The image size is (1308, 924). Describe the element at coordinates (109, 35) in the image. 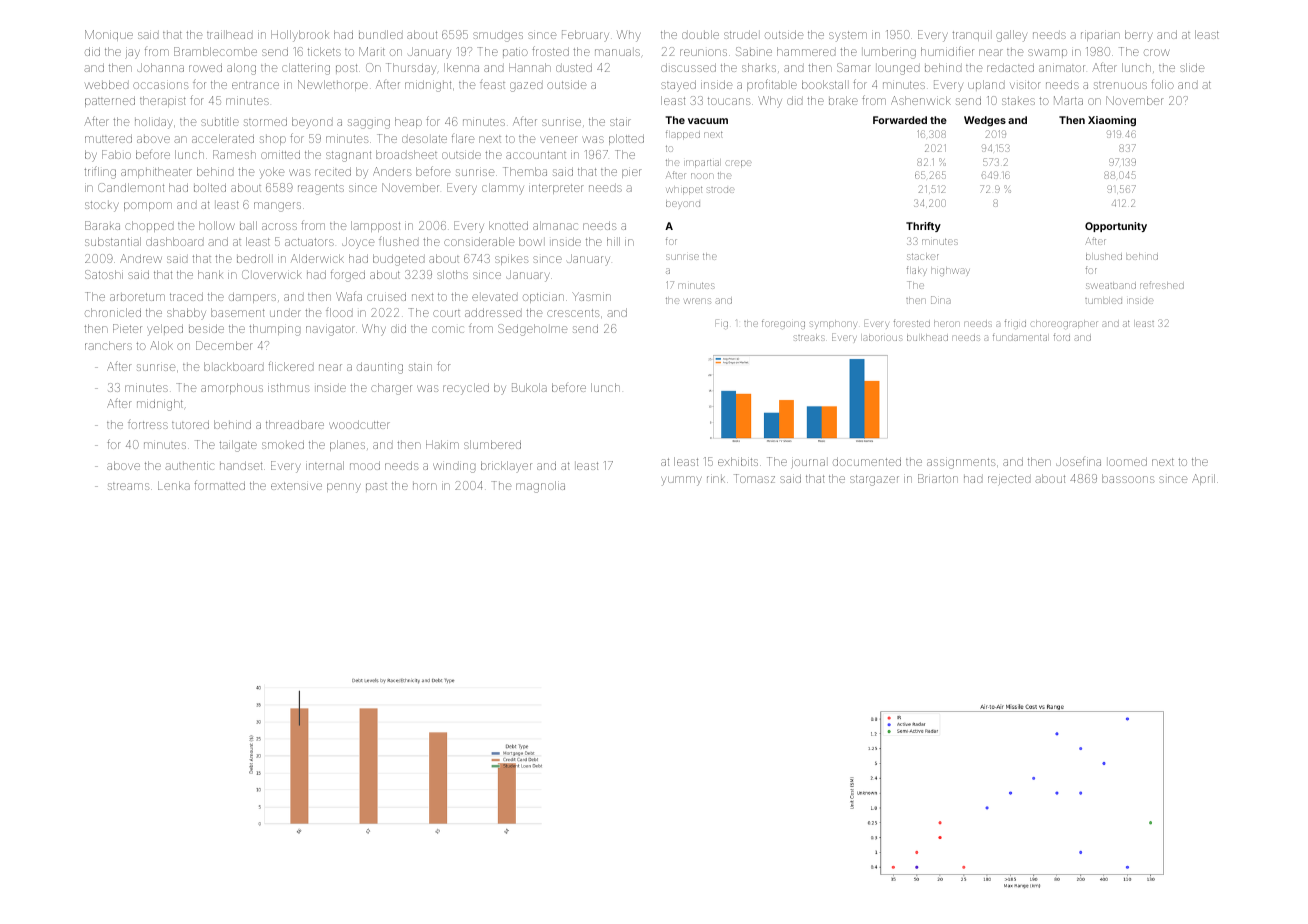

I see `Monique` at that location.
